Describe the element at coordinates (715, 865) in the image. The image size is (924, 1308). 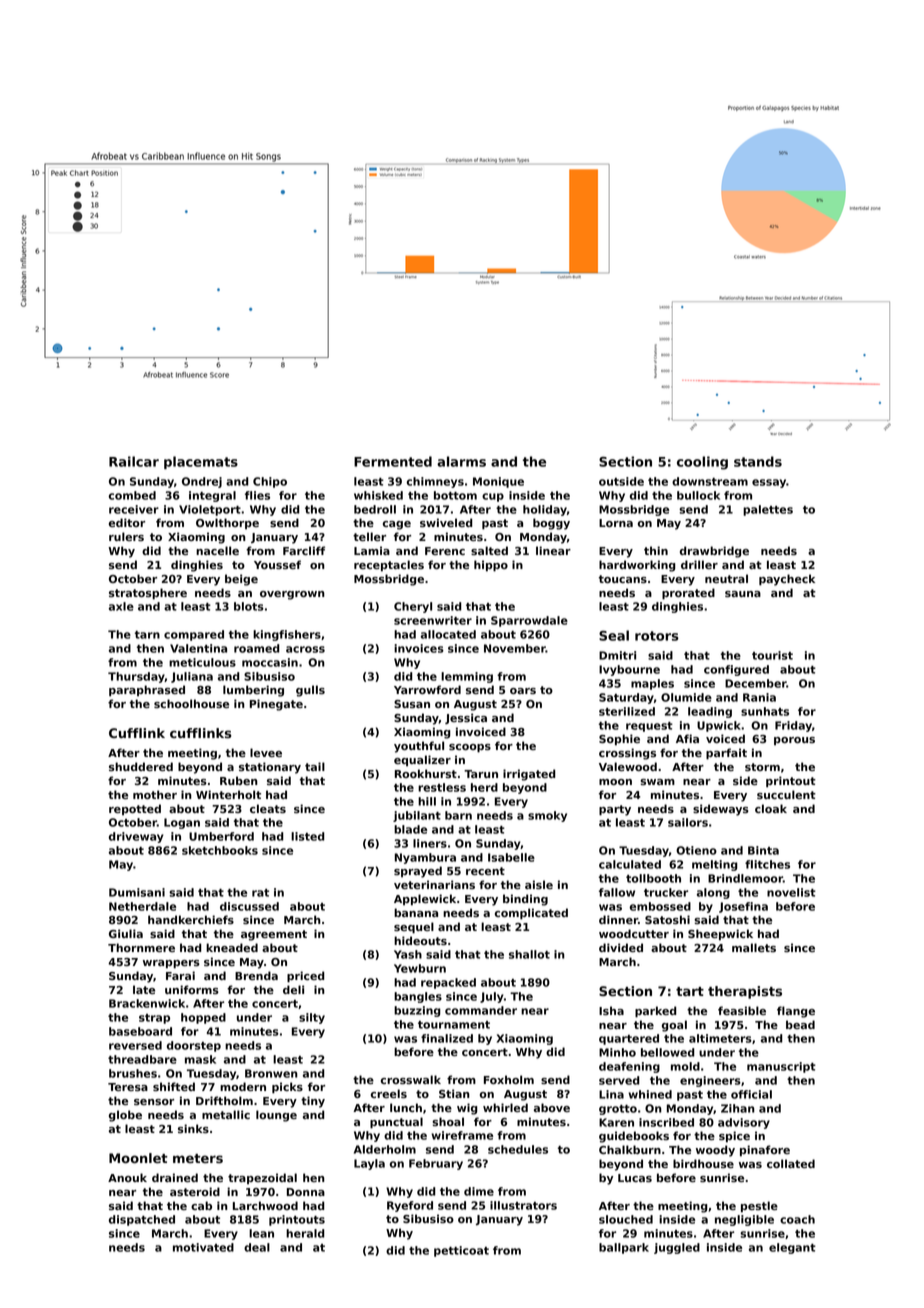
I see `melting` at that location.
